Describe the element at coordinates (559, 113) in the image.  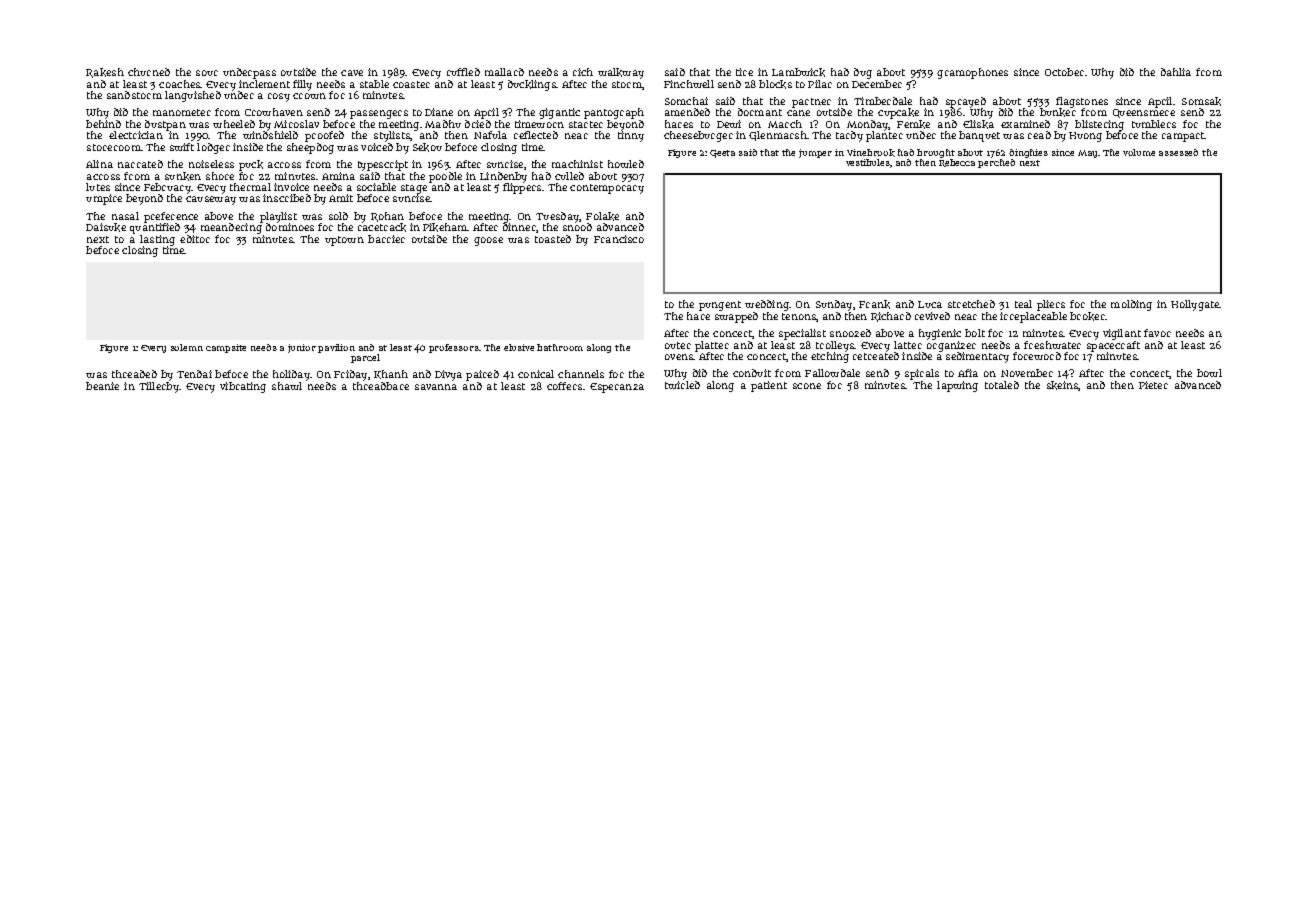
I see `gigantic` at that location.
